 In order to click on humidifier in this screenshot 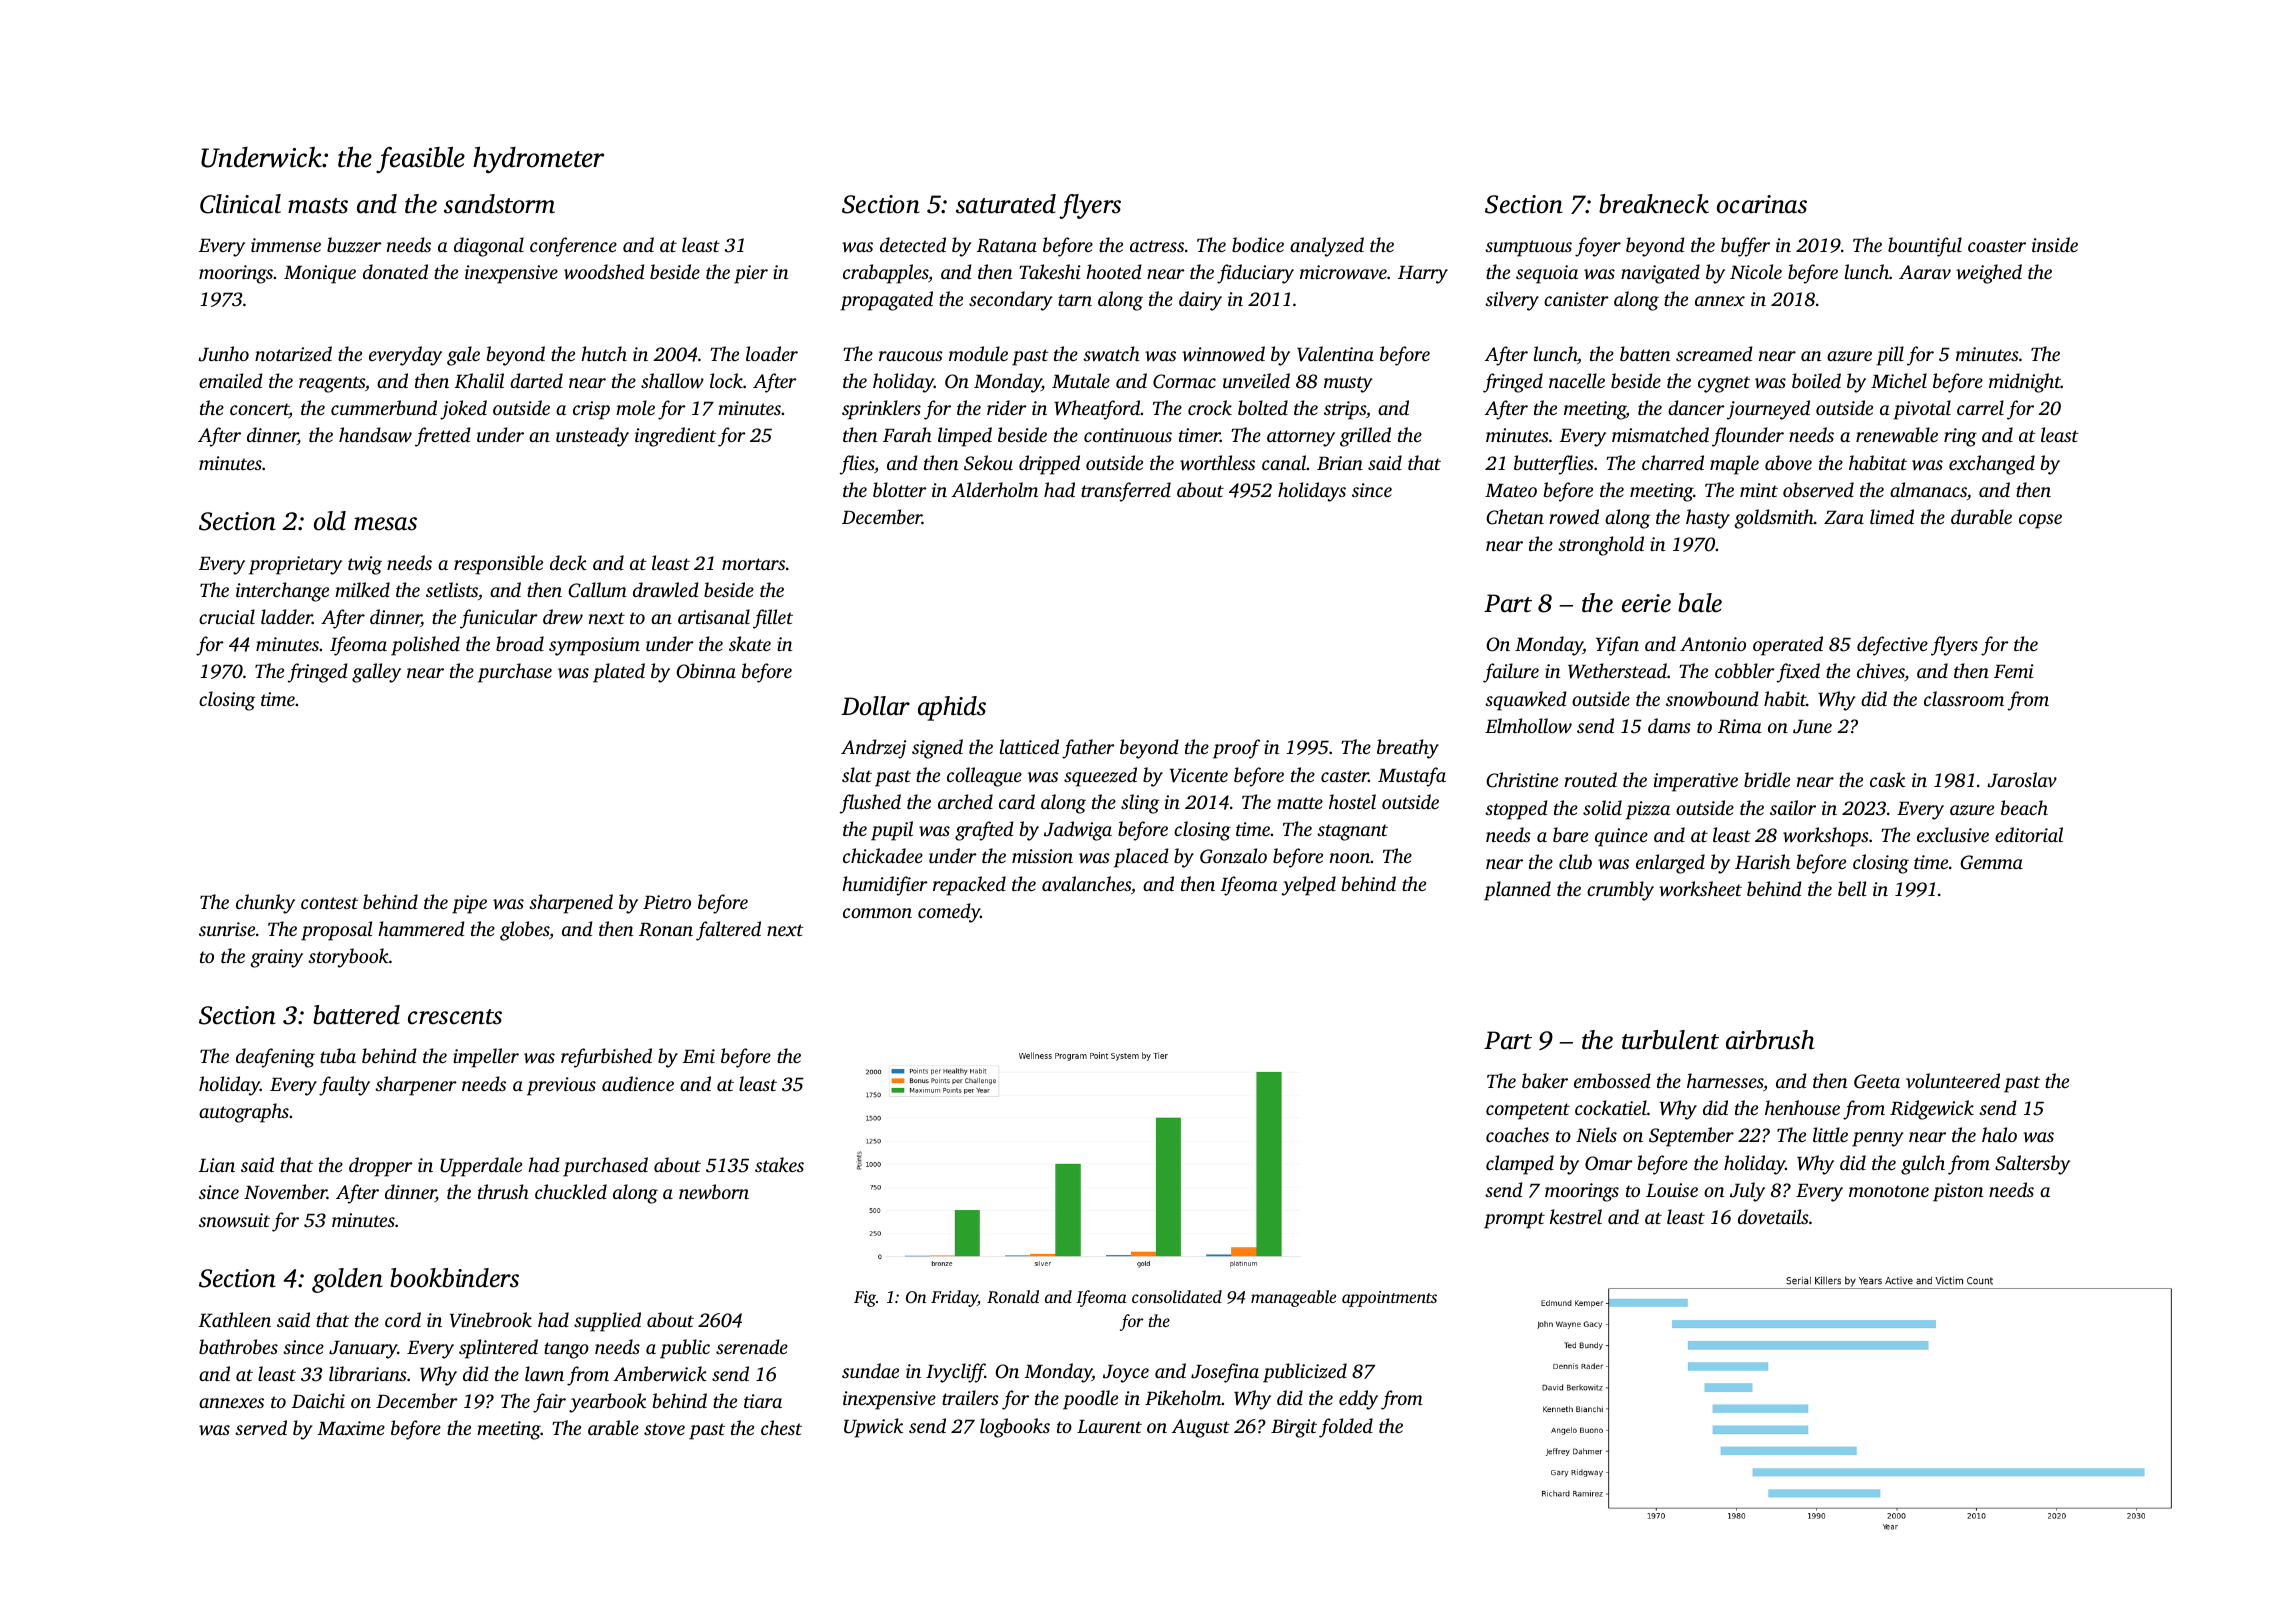, I will do `click(885, 886)`.
